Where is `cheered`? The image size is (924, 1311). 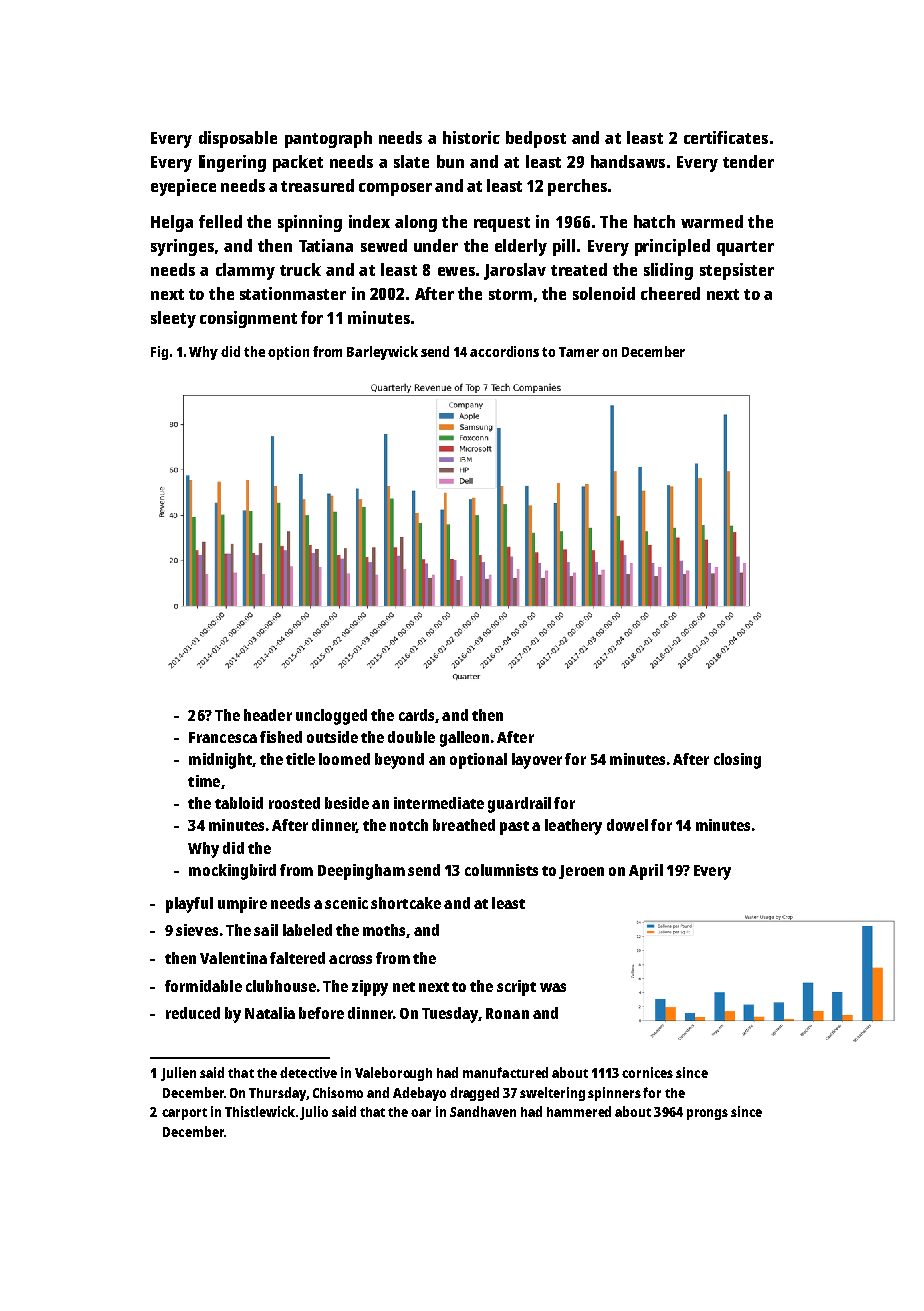 cheered is located at coordinates (670, 293).
